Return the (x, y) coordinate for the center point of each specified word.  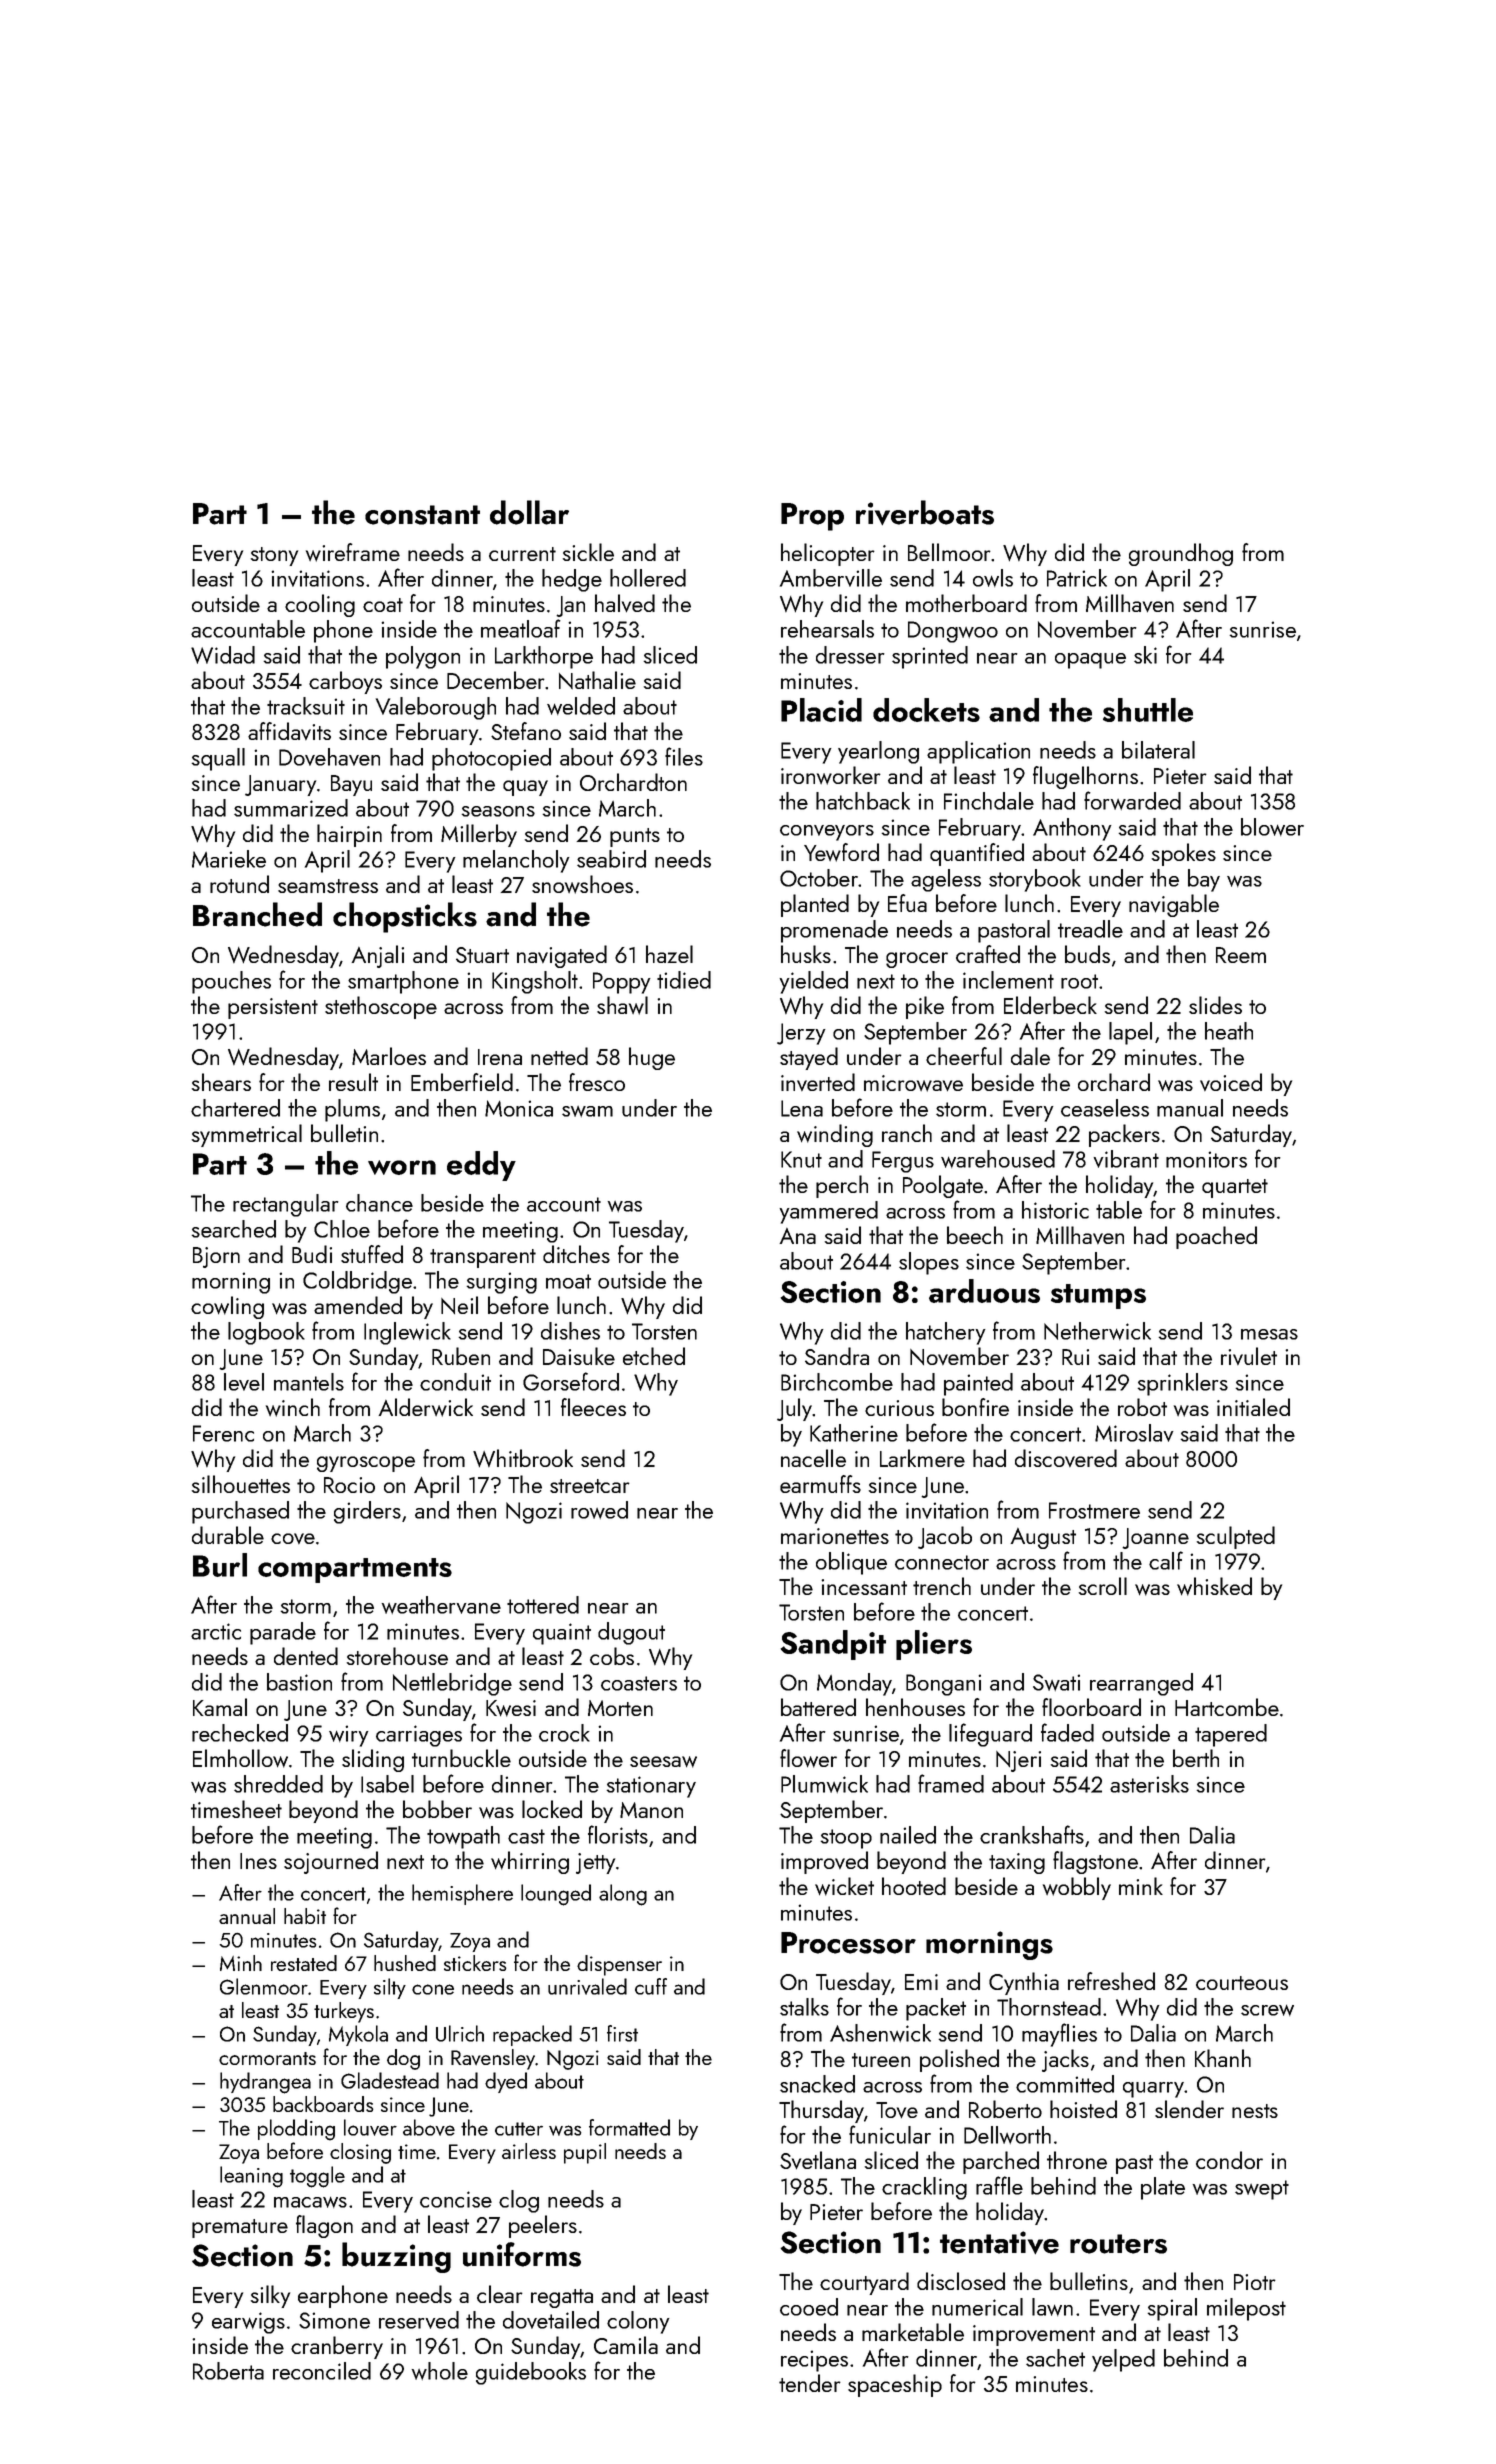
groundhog (1181, 554)
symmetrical (247, 1135)
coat (383, 605)
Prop (812, 517)
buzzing (396, 2257)
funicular (890, 2134)
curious (899, 1408)
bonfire (975, 1407)
